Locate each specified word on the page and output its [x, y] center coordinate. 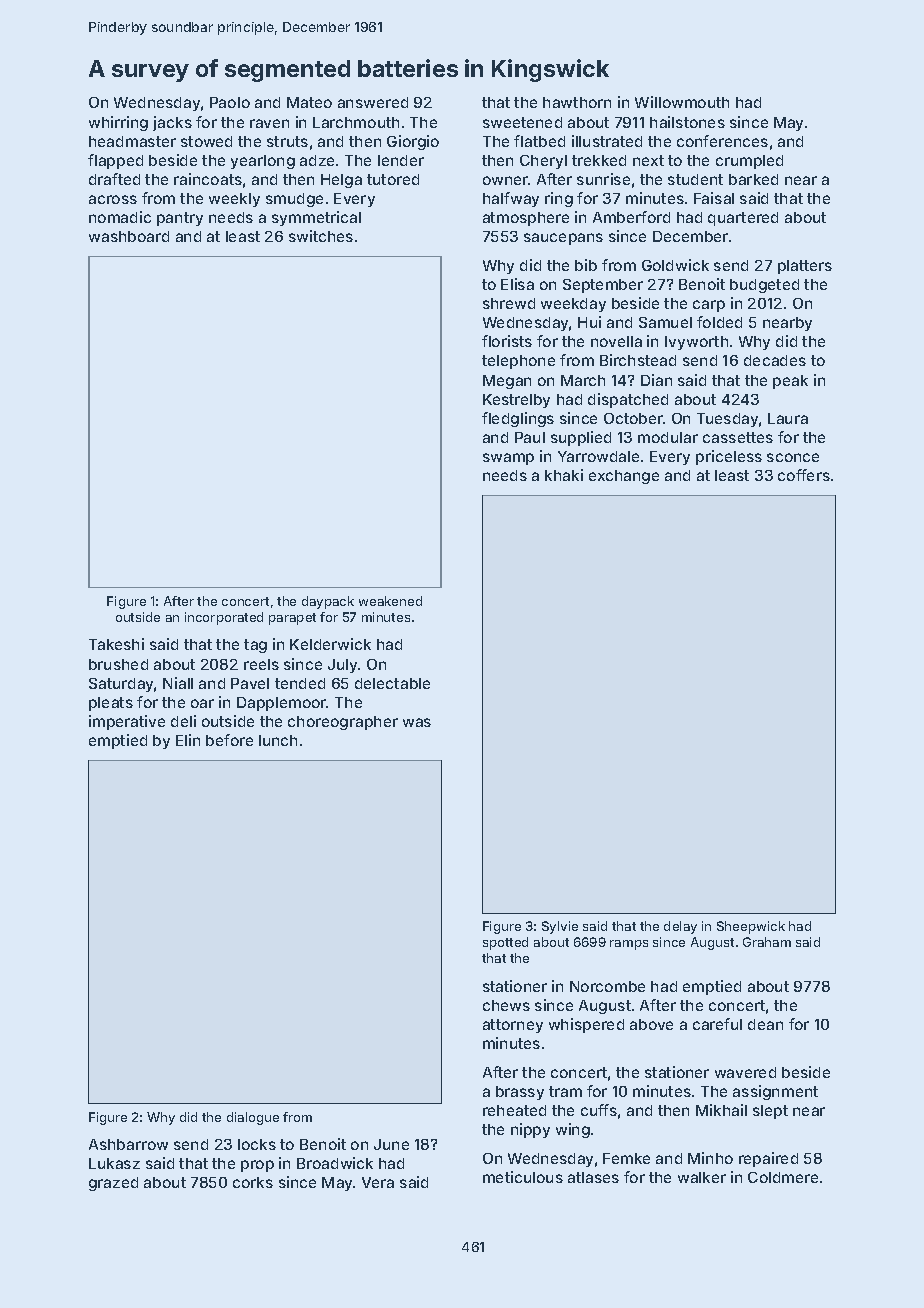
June [391, 1144]
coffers [804, 475]
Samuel [665, 322]
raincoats [208, 179]
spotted [505, 943]
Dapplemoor [282, 704]
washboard [129, 236]
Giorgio [413, 142]
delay [680, 927]
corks [253, 1182]
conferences [722, 141]
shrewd [509, 303]
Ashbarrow [128, 1144]
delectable [392, 683]
